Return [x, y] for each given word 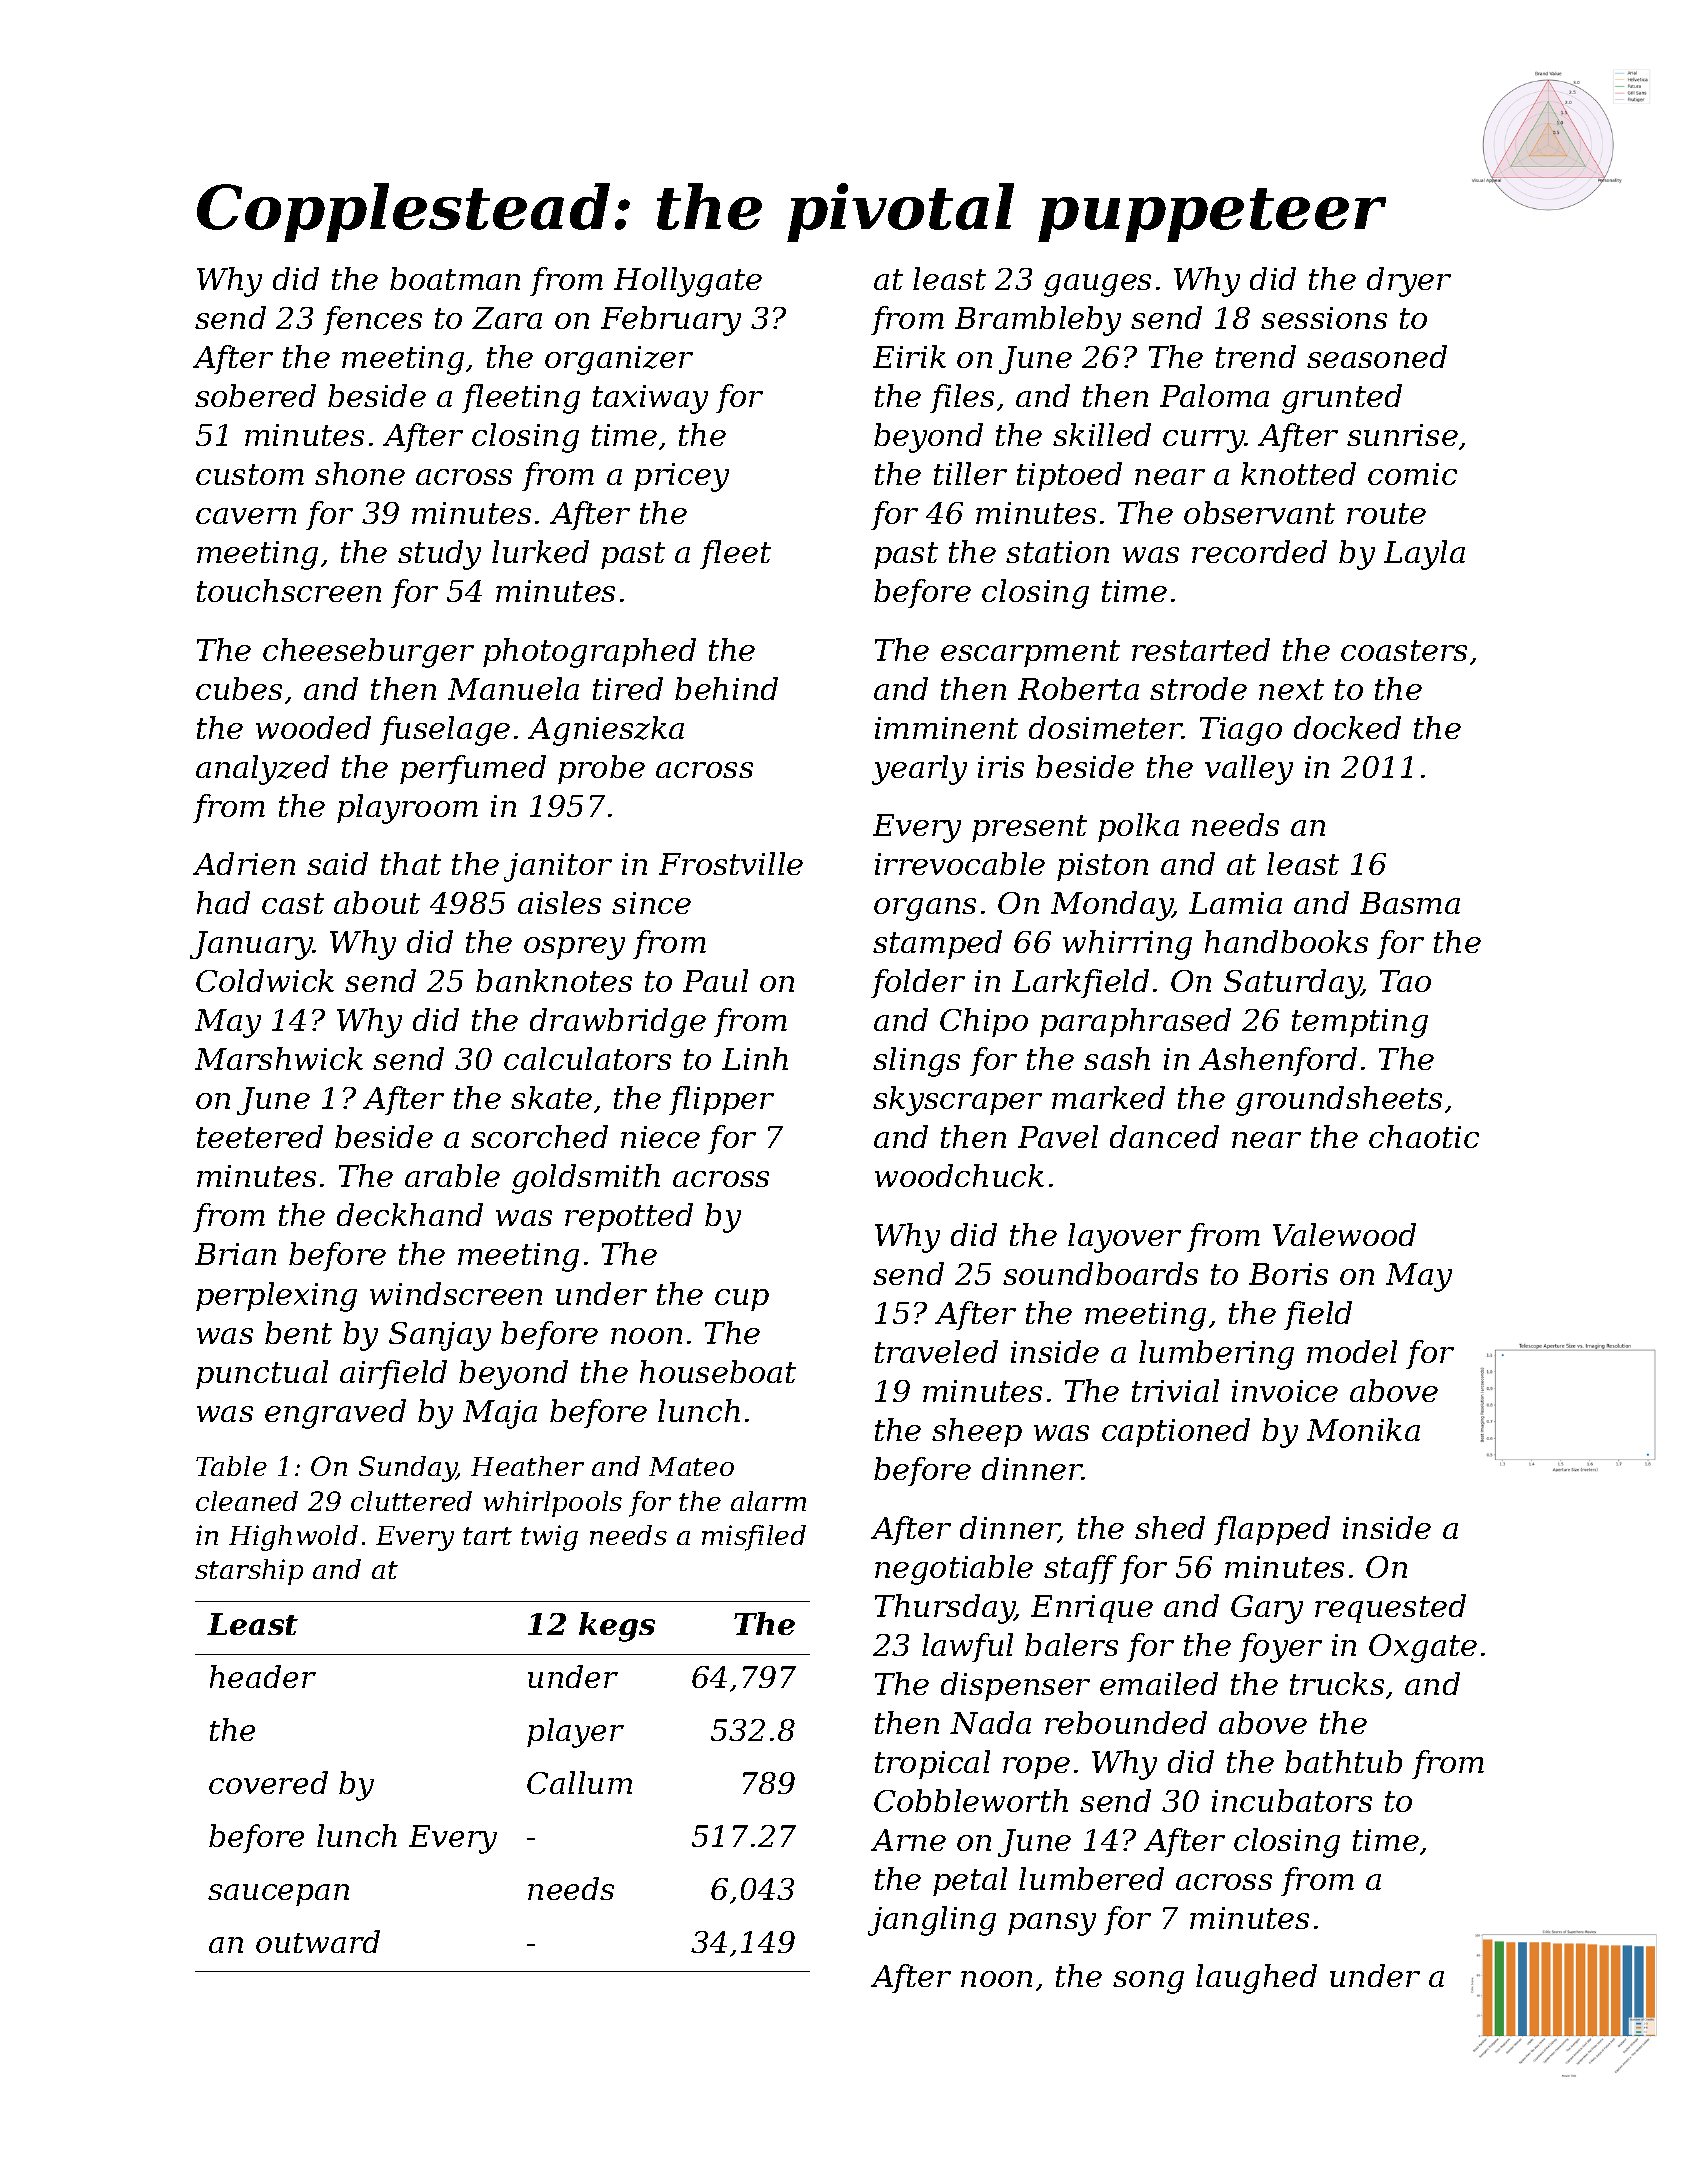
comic [1412, 474]
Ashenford [1278, 1061]
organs [925, 909]
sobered [255, 395]
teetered [260, 1136]
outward [318, 1941]
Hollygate [688, 282]
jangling [932, 1921]
